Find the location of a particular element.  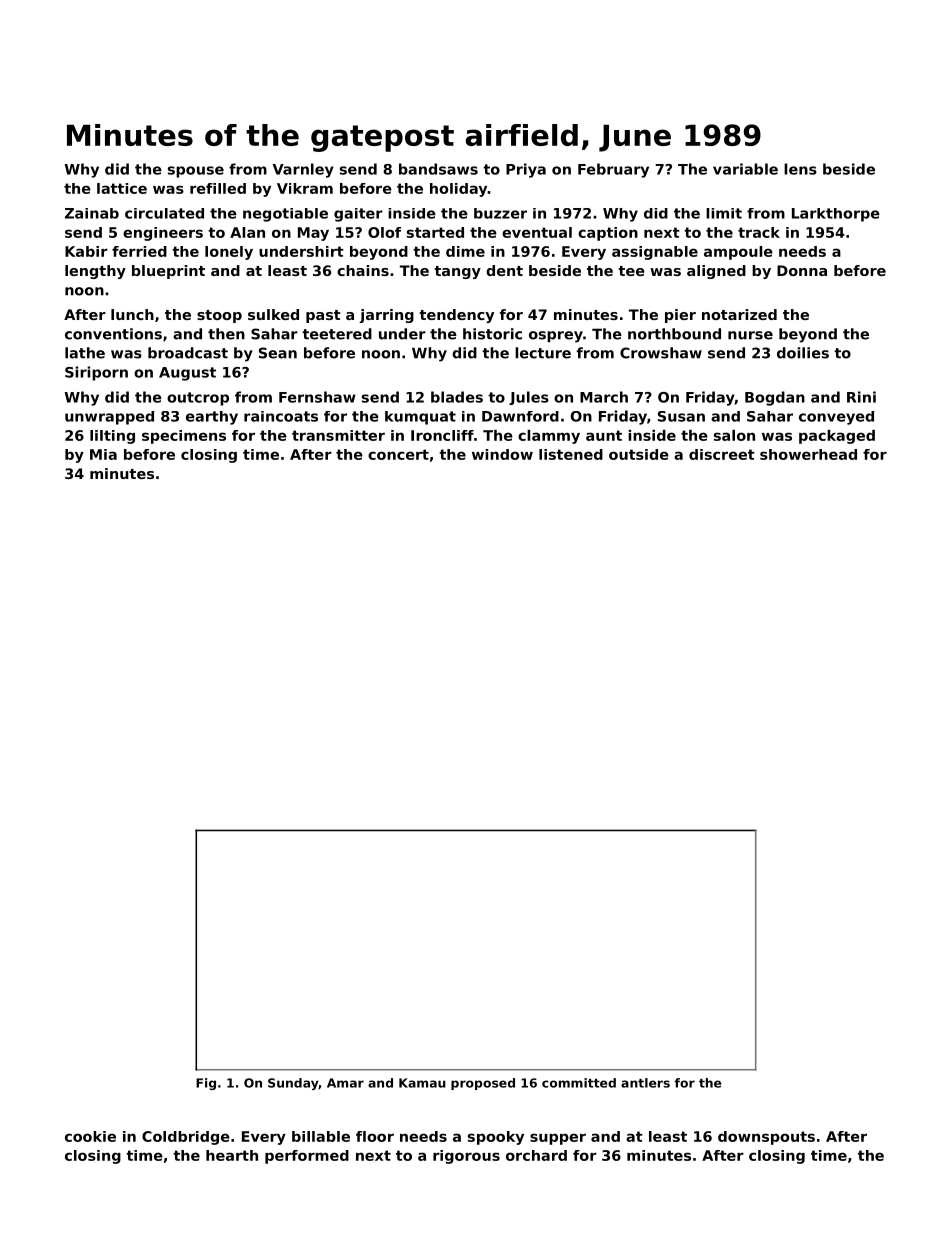

proposed is located at coordinates (483, 1084).
